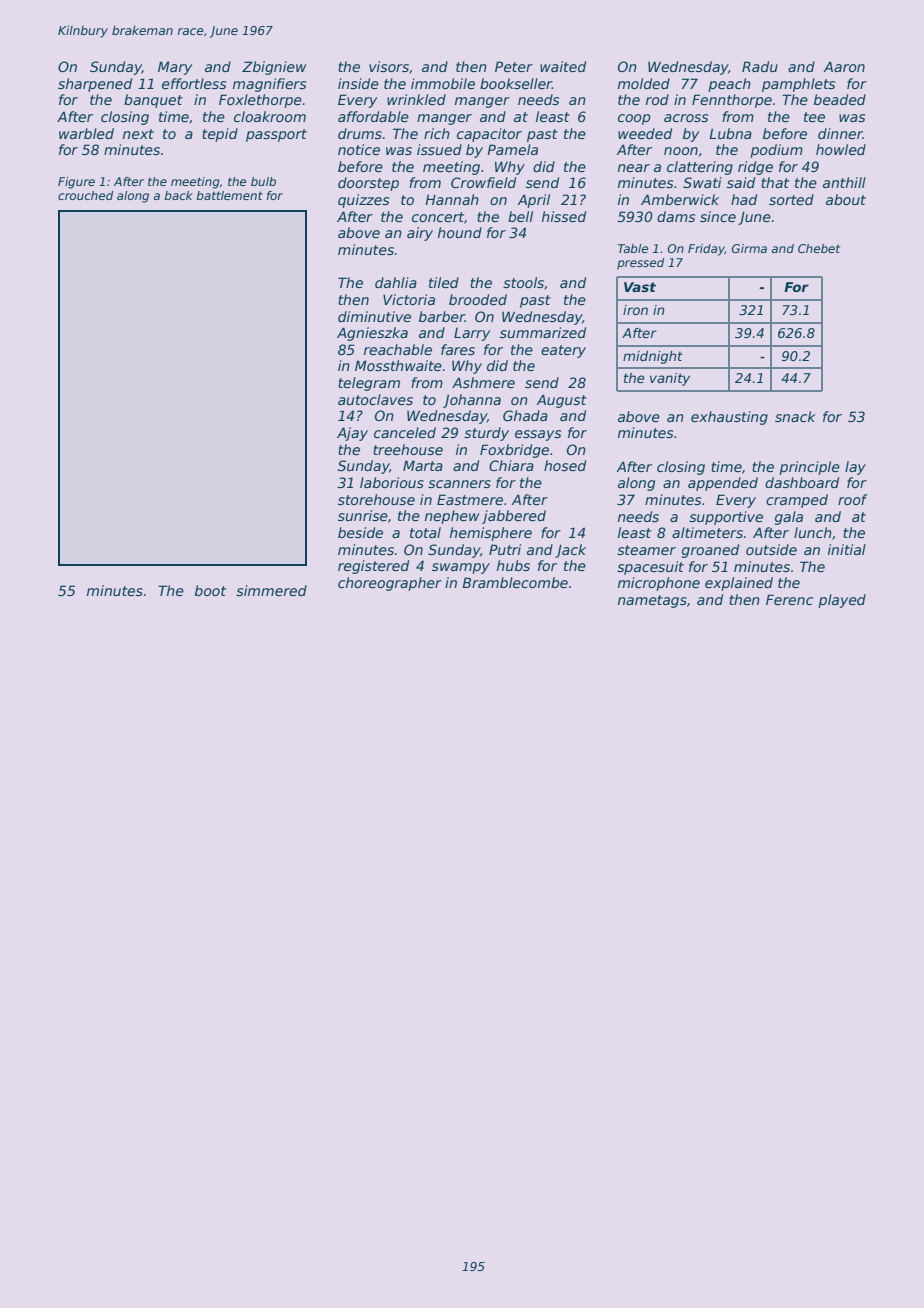 The image size is (924, 1308). What do you see at coordinates (274, 68) in the screenshot?
I see `Zbigniew` at bounding box center [274, 68].
